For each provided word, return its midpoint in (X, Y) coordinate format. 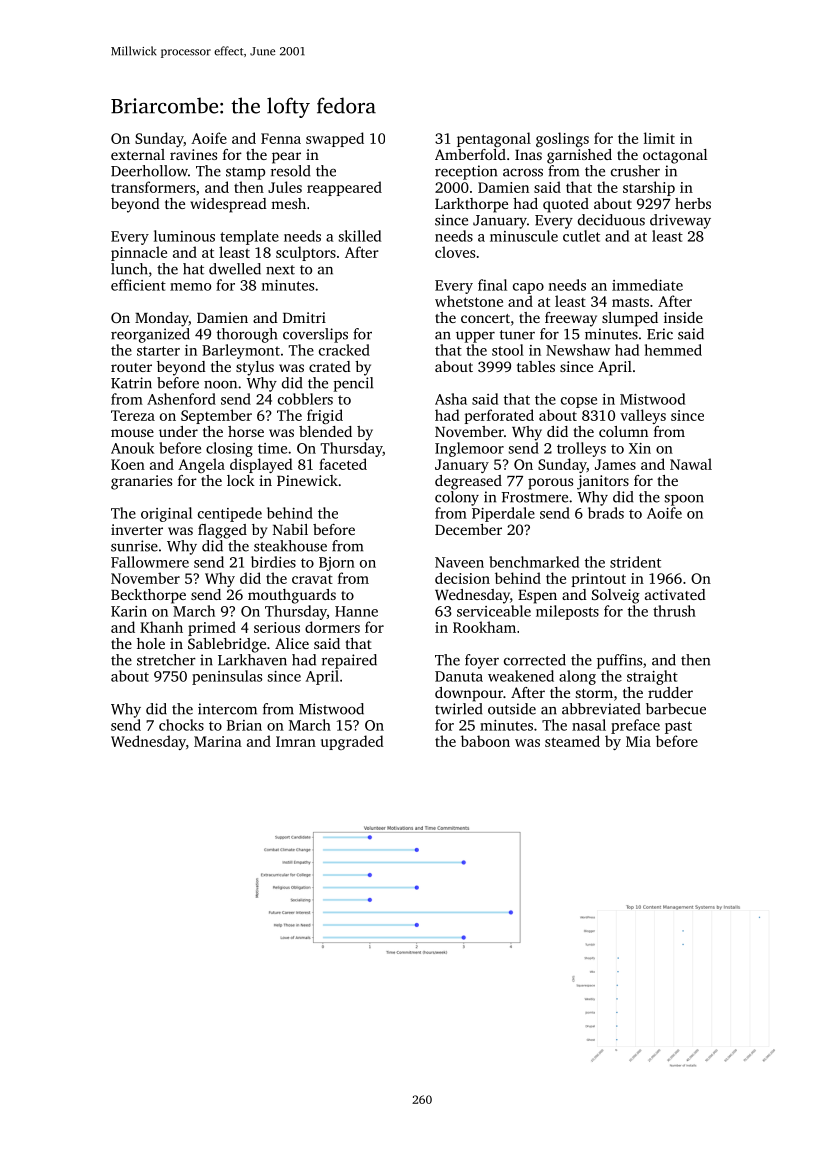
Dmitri (304, 317)
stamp (245, 173)
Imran (296, 741)
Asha (451, 399)
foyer (482, 661)
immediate (647, 285)
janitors (603, 482)
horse (246, 431)
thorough (247, 335)
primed (212, 628)
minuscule (524, 236)
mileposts (567, 612)
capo (528, 288)
